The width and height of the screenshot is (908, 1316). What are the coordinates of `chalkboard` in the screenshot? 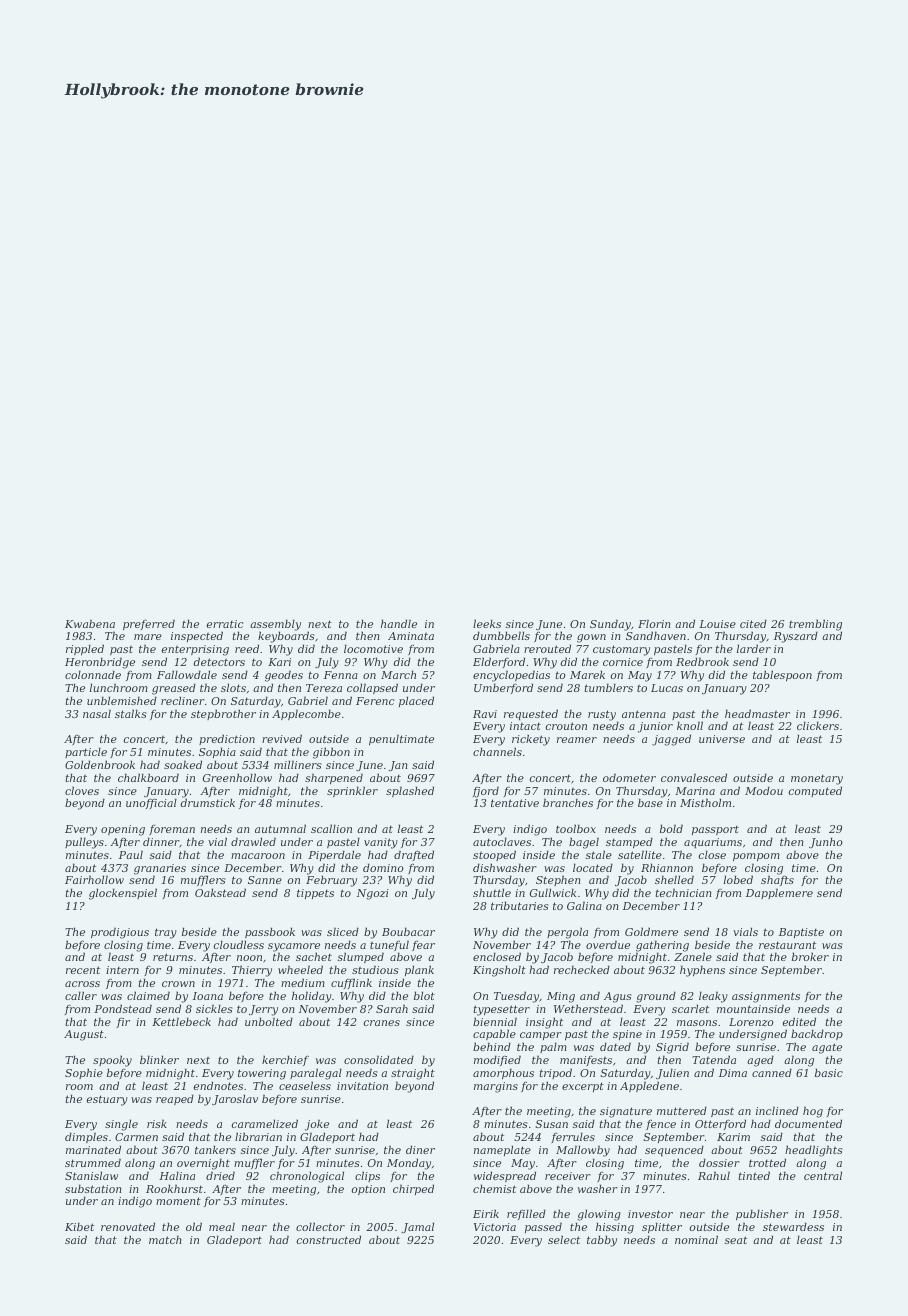 It's located at (148, 777).
